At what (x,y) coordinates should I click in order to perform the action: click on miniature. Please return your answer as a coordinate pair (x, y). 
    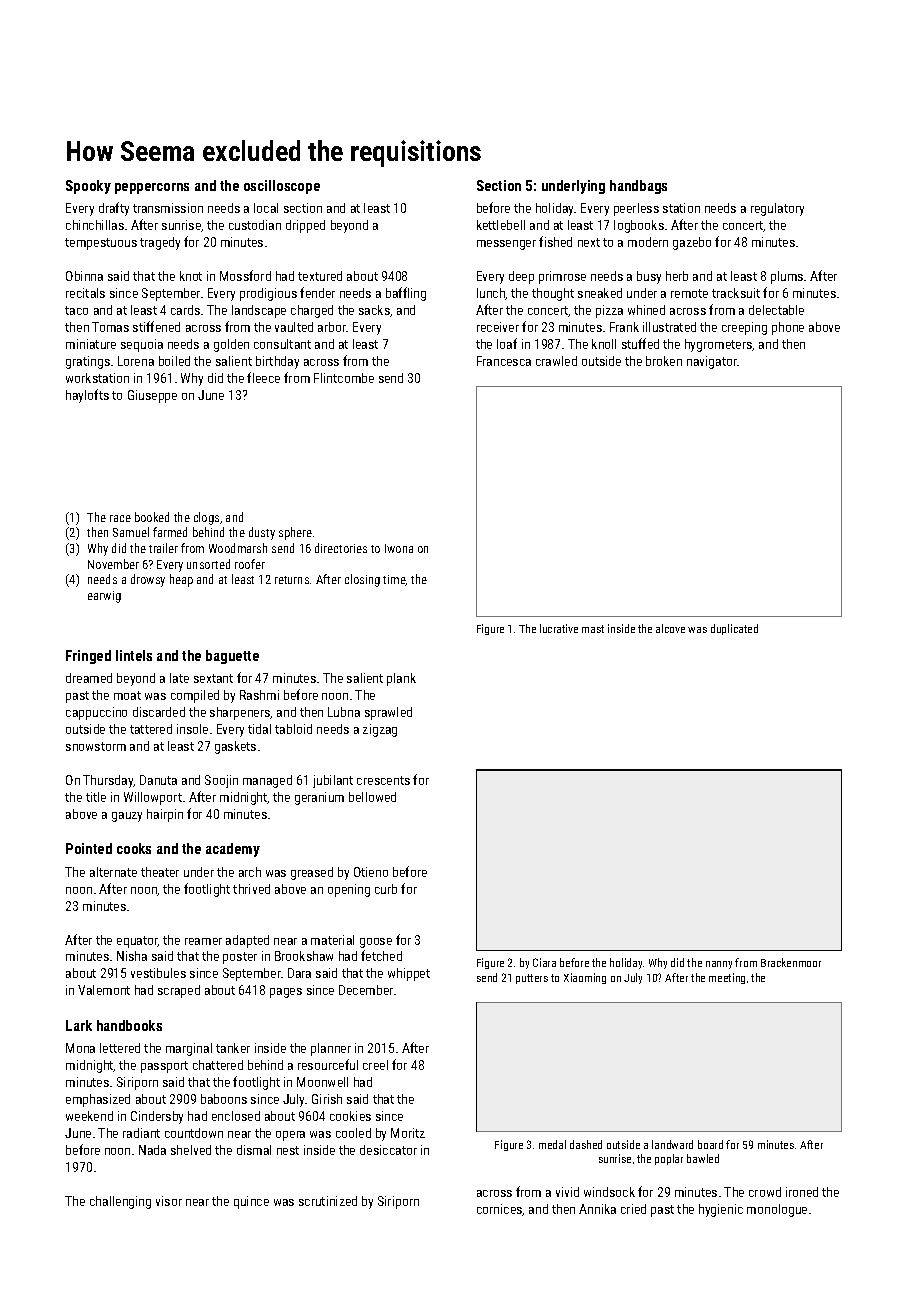
    Looking at the image, I should click on (91, 344).
